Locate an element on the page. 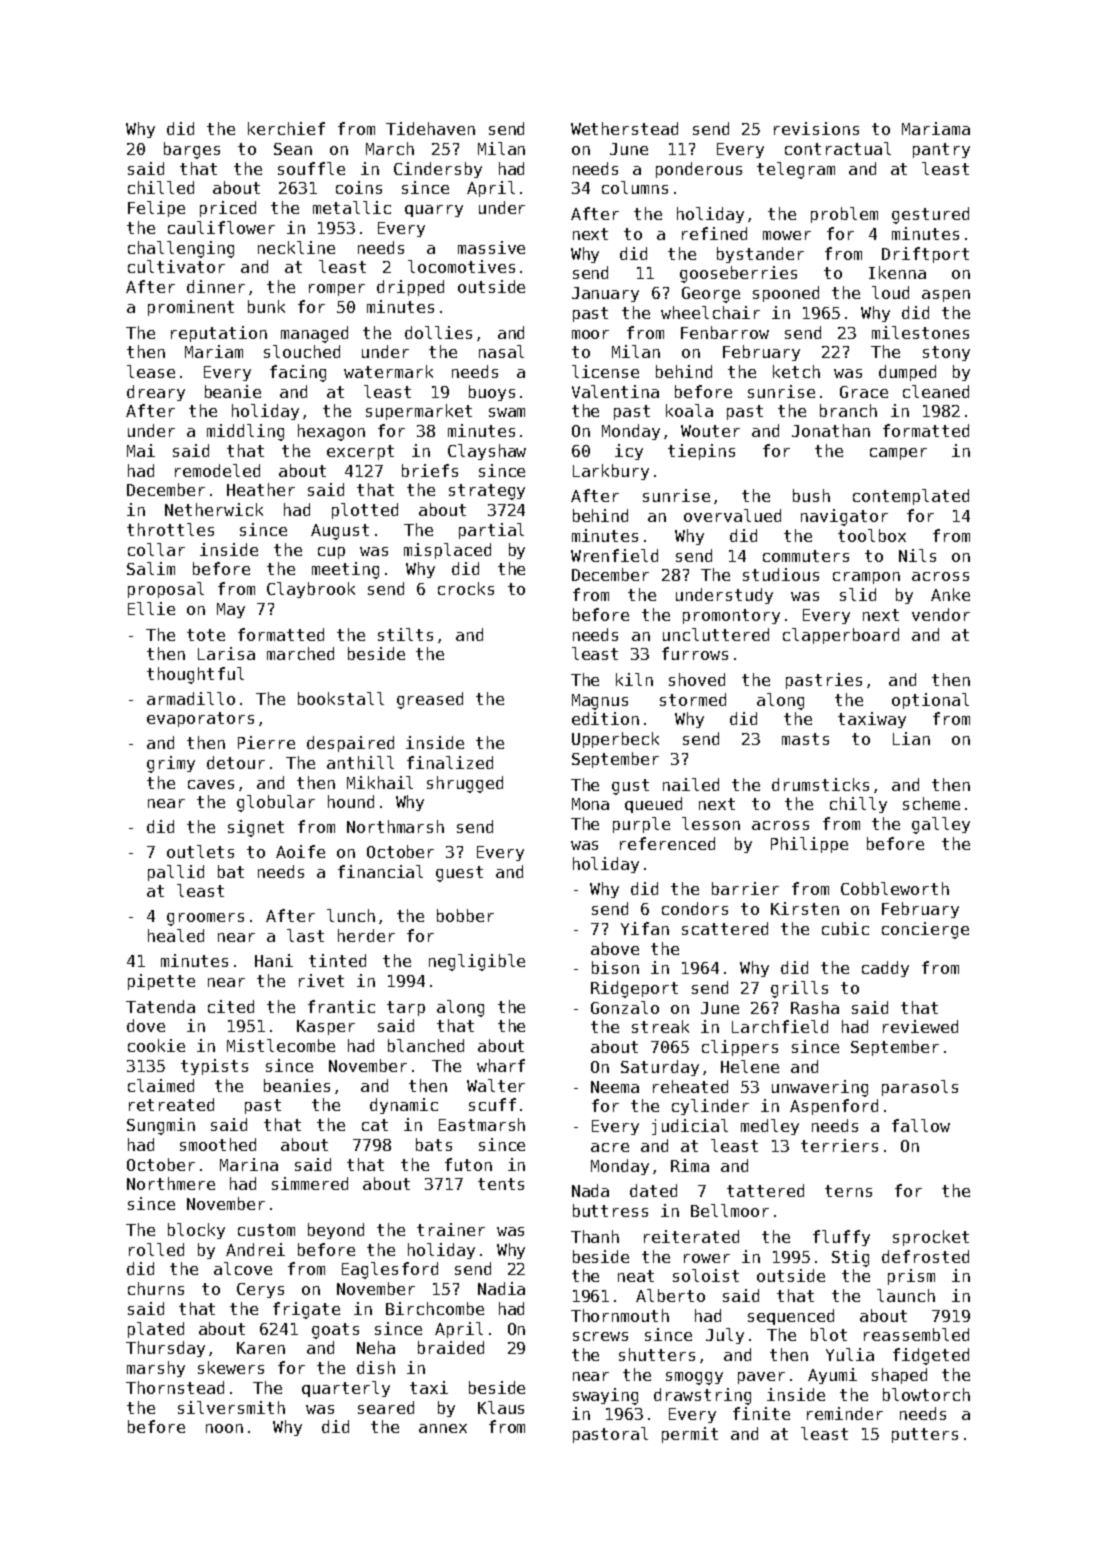  tinted is located at coordinates (337, 960).
